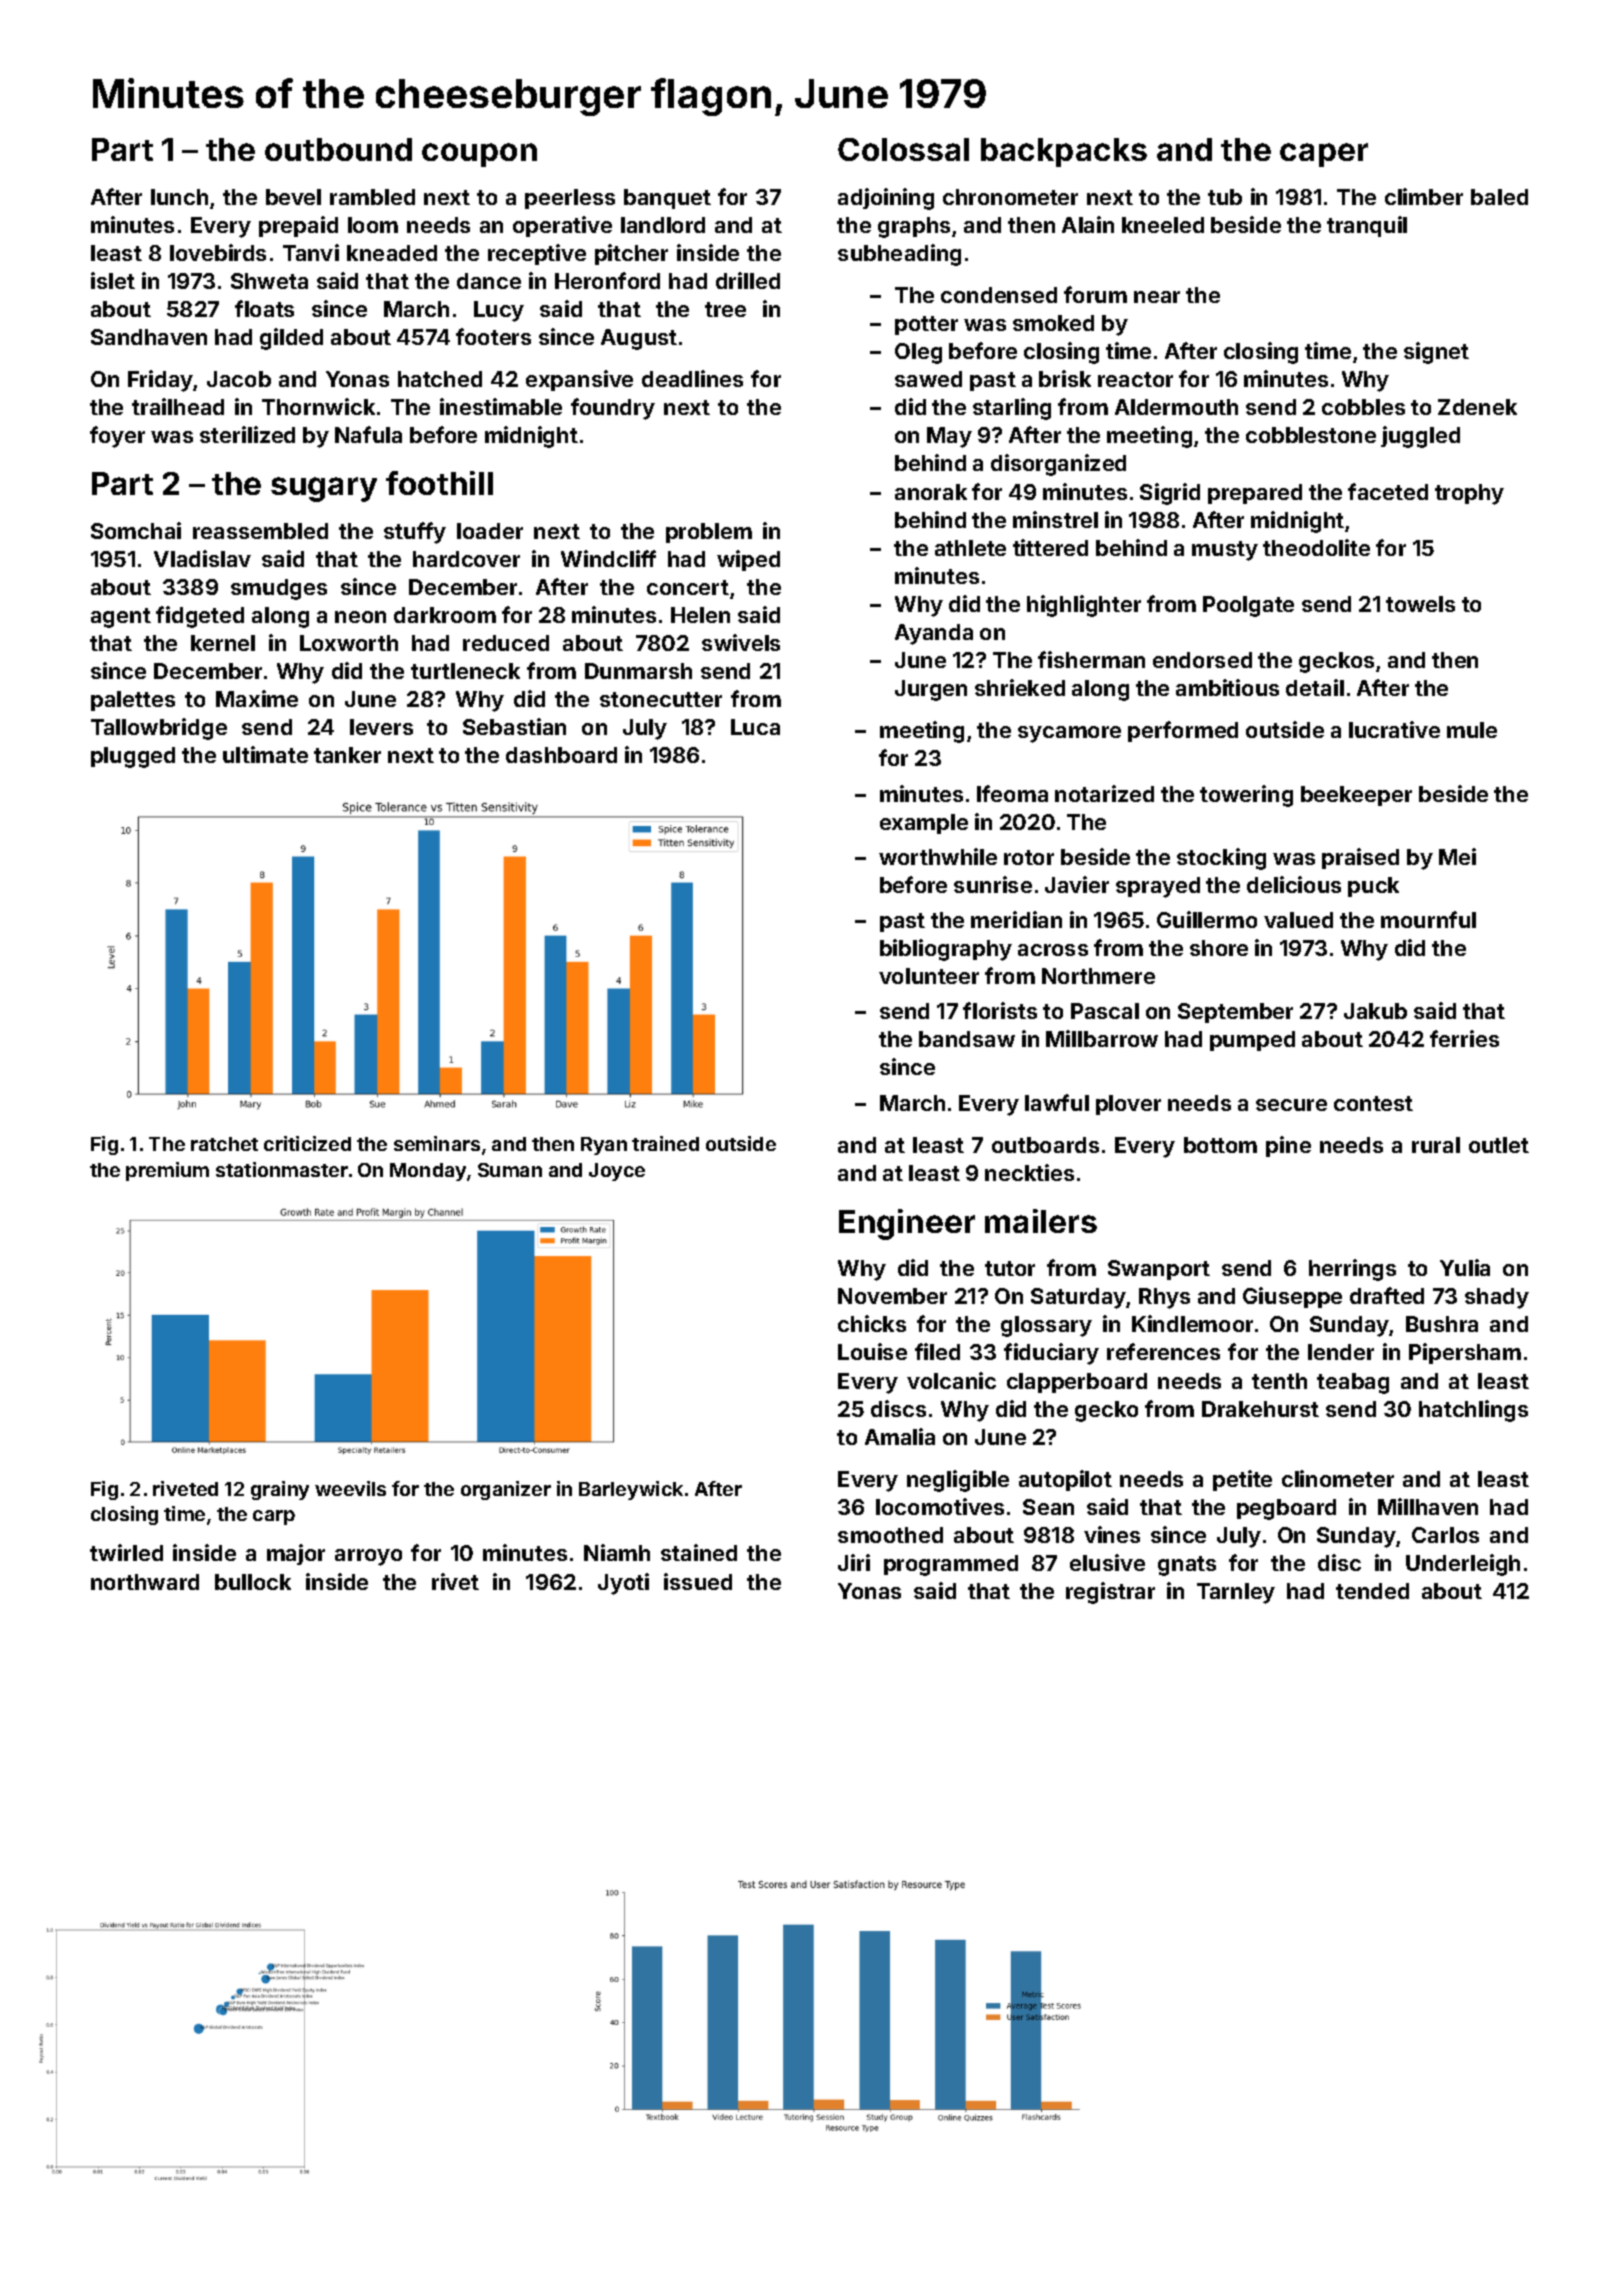 This document has height=2292, width=1620. What do you see at coordinates (1324, 155) in the document?
I see `caper` at bounding box center [1324, 155].
